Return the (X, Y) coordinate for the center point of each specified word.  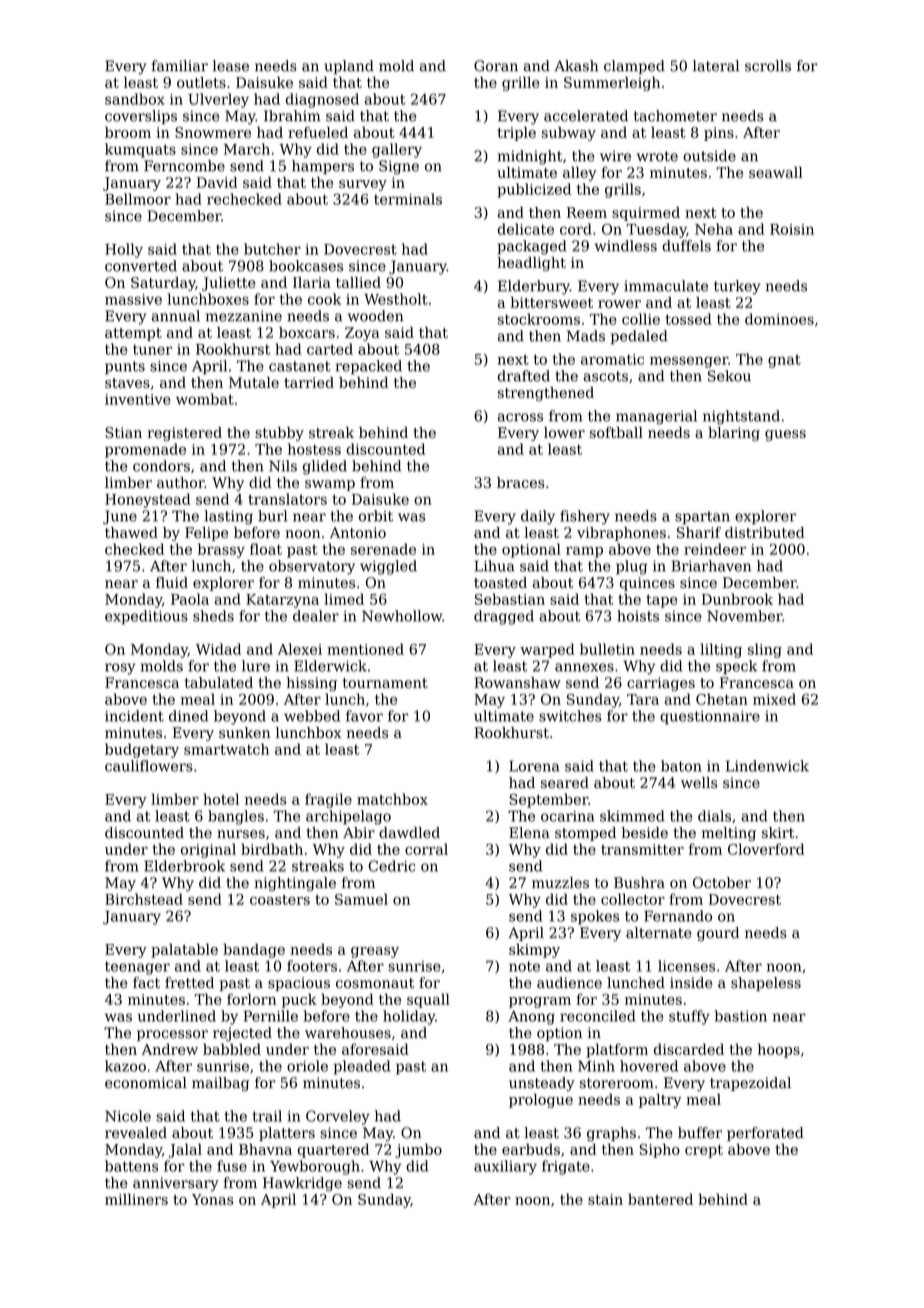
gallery (397, 150)
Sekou (729, 376)
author (181, 482)
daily (538, 517)
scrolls (768, 66)
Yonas (212, 1199)
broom (128, 132)
